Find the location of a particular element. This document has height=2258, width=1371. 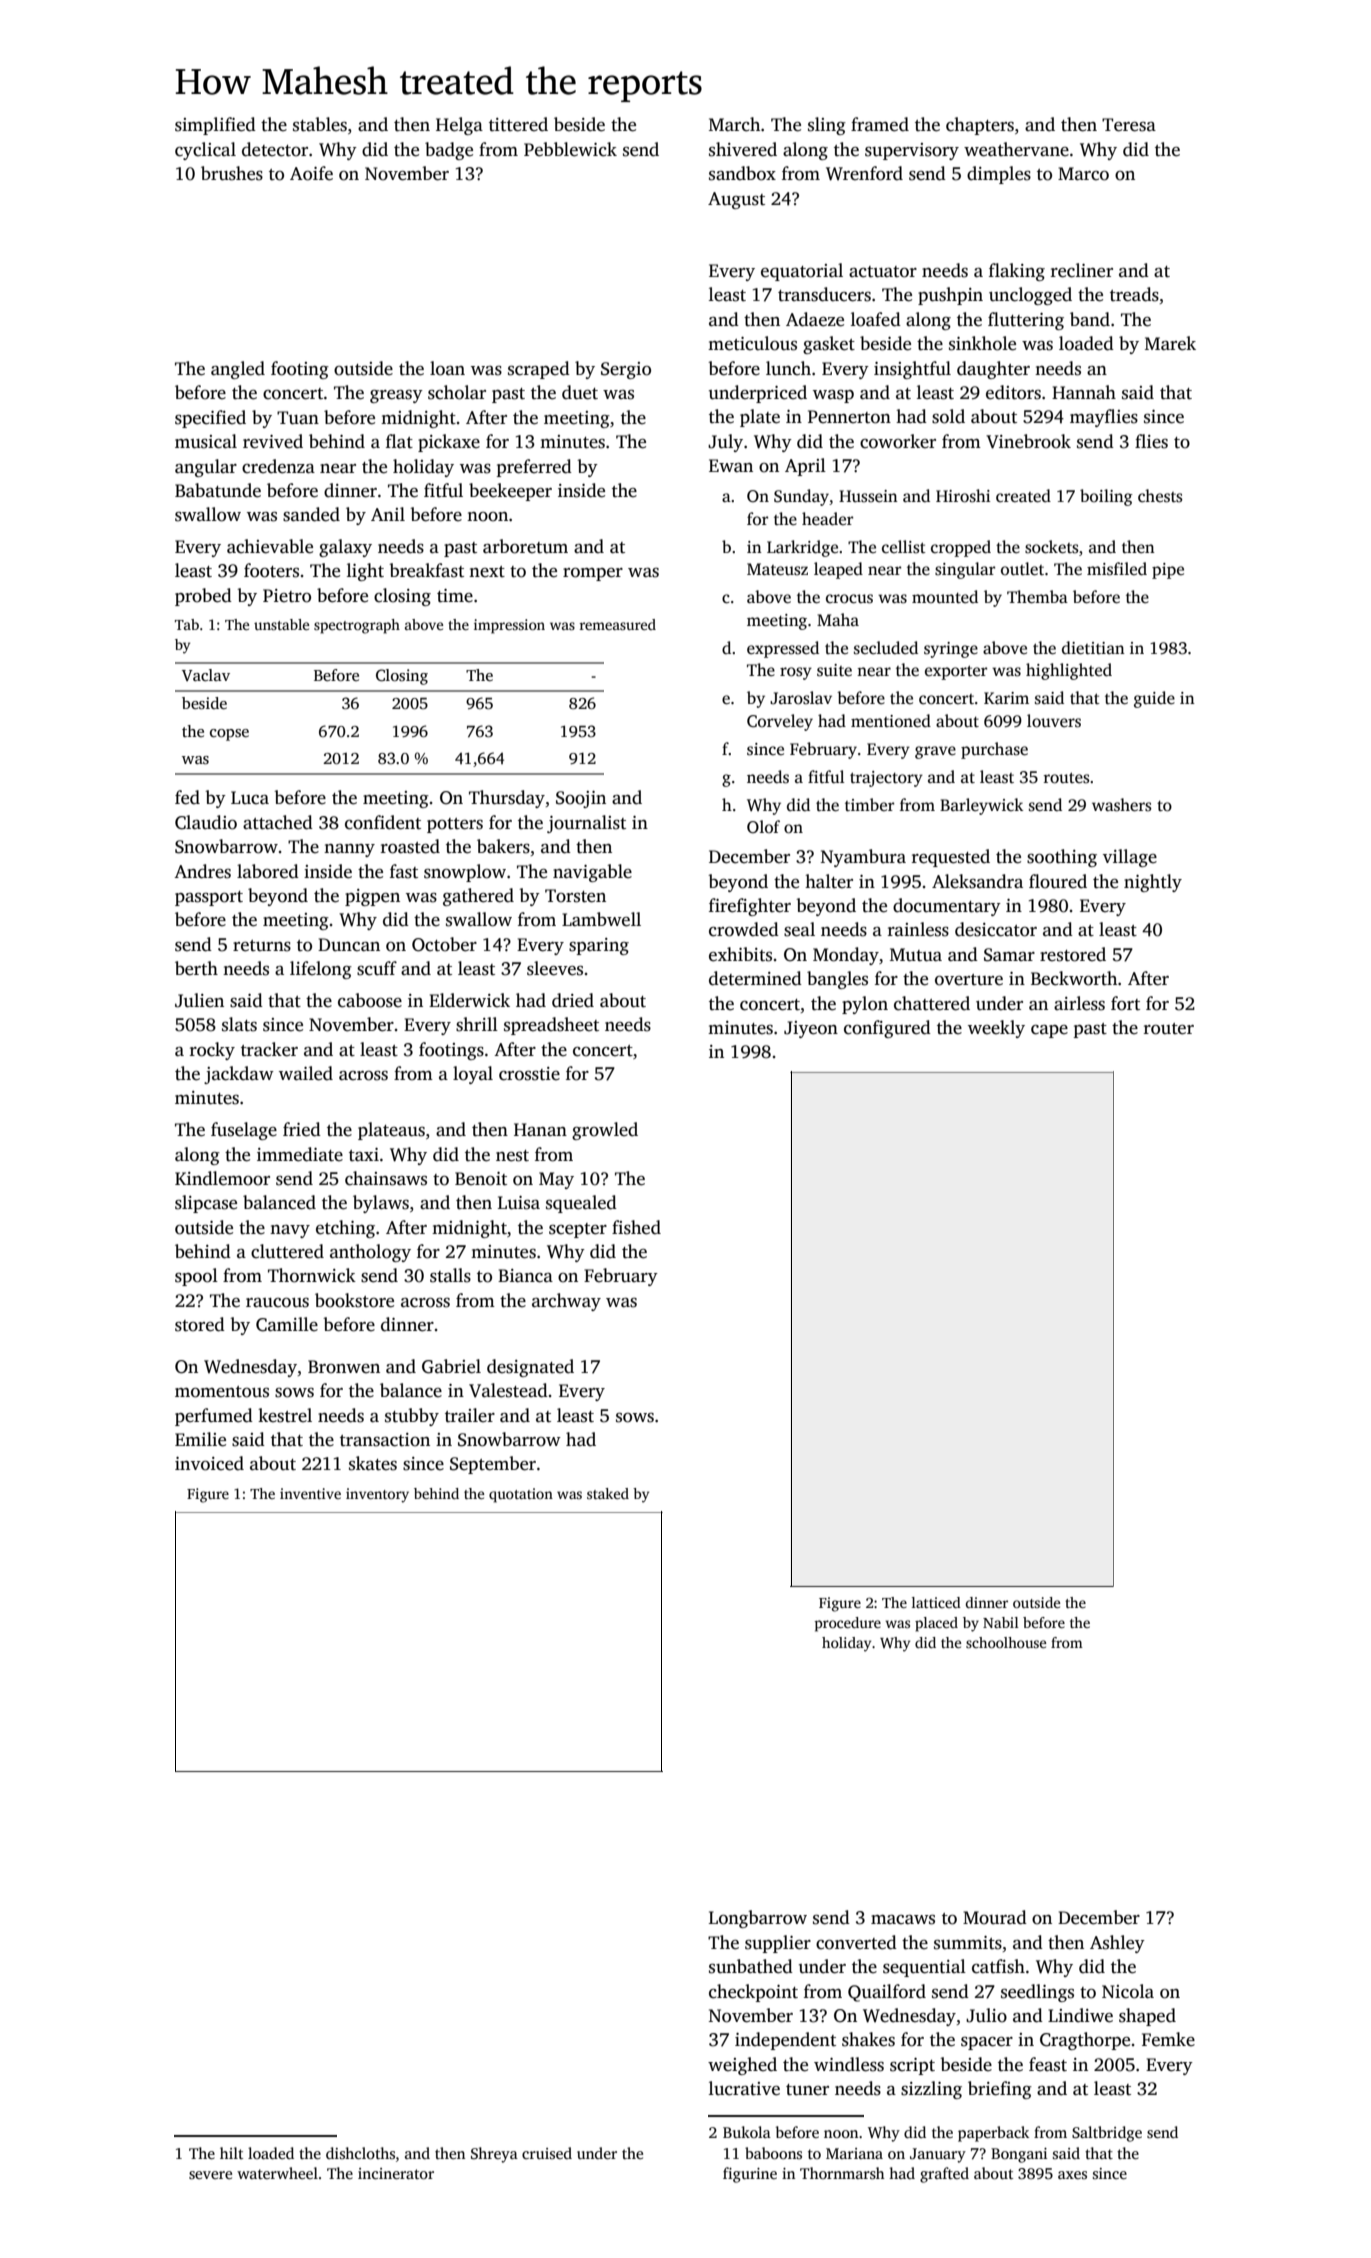

dimples is located at coordinates (999, 175).
